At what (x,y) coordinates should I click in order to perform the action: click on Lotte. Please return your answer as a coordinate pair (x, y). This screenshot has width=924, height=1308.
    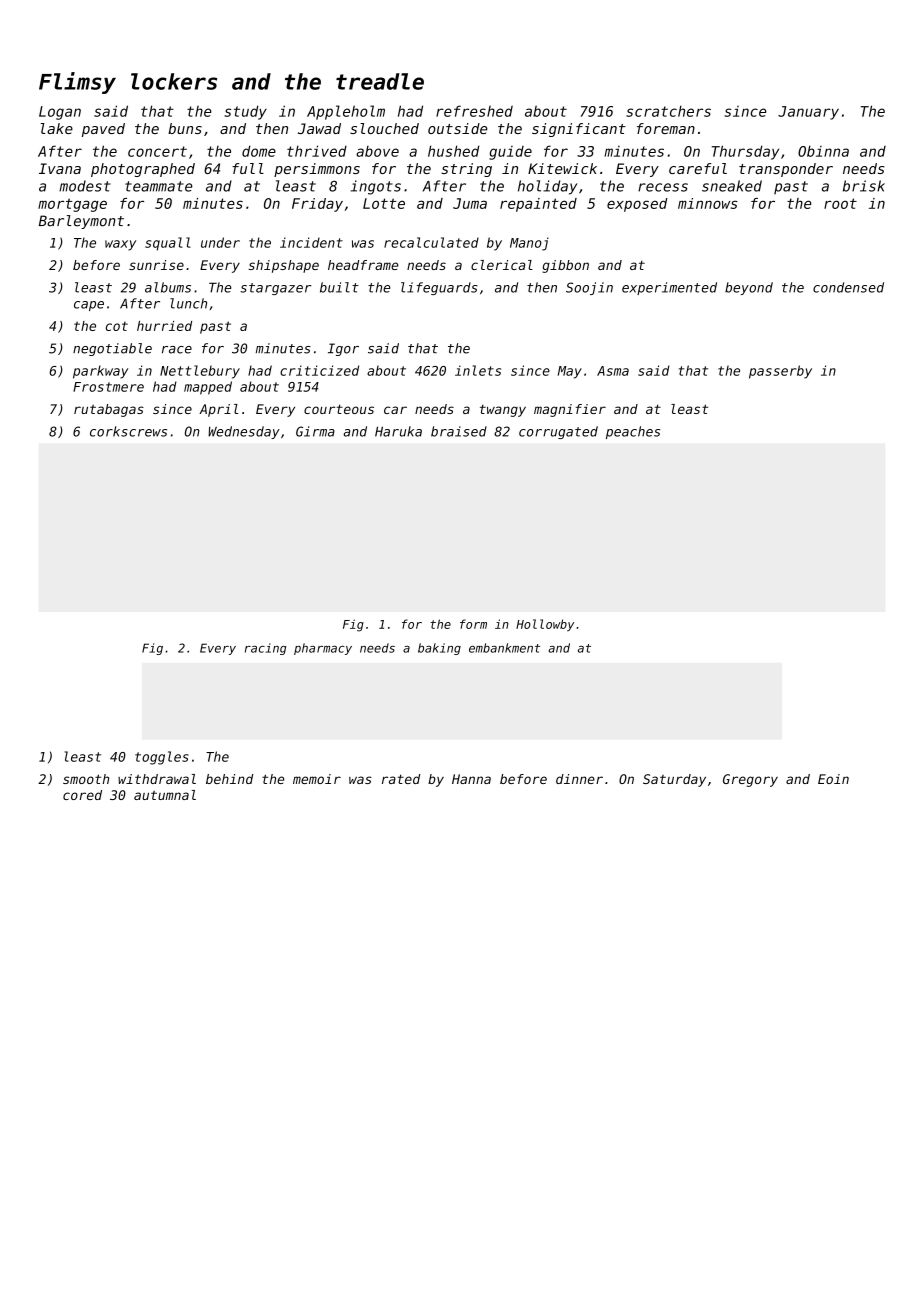
    Looking at the image, I should click on (384, 203).
